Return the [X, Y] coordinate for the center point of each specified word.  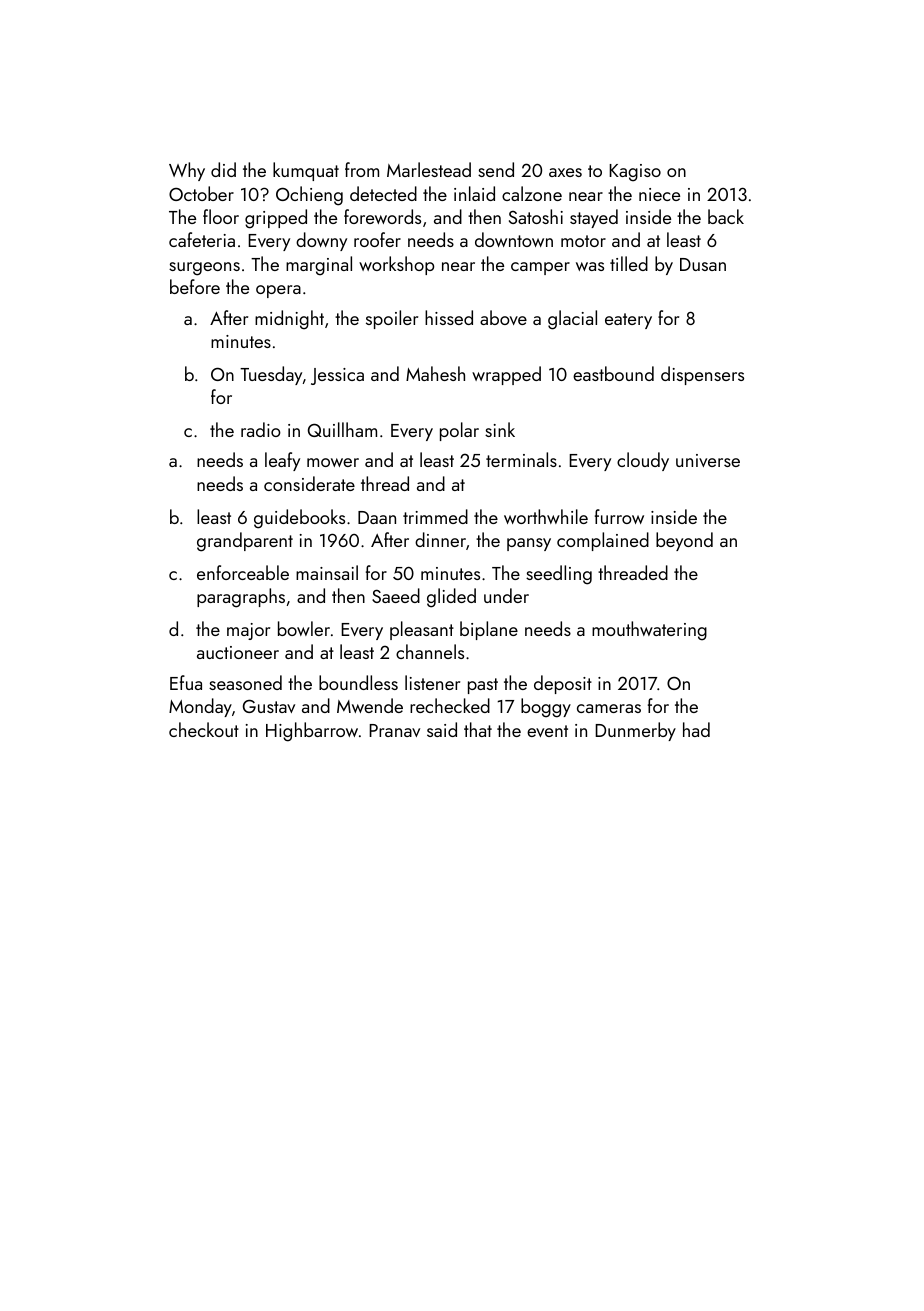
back [726, 216]
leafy [282, 461]
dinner [440, 539]
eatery [628, 321]
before [195, 286]
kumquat [306, 171]
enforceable [243, 572]
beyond [684, 541]
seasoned [245, 682]
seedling [559, 575]
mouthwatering [649, 631]
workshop [396, 265]
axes [565, 172]
